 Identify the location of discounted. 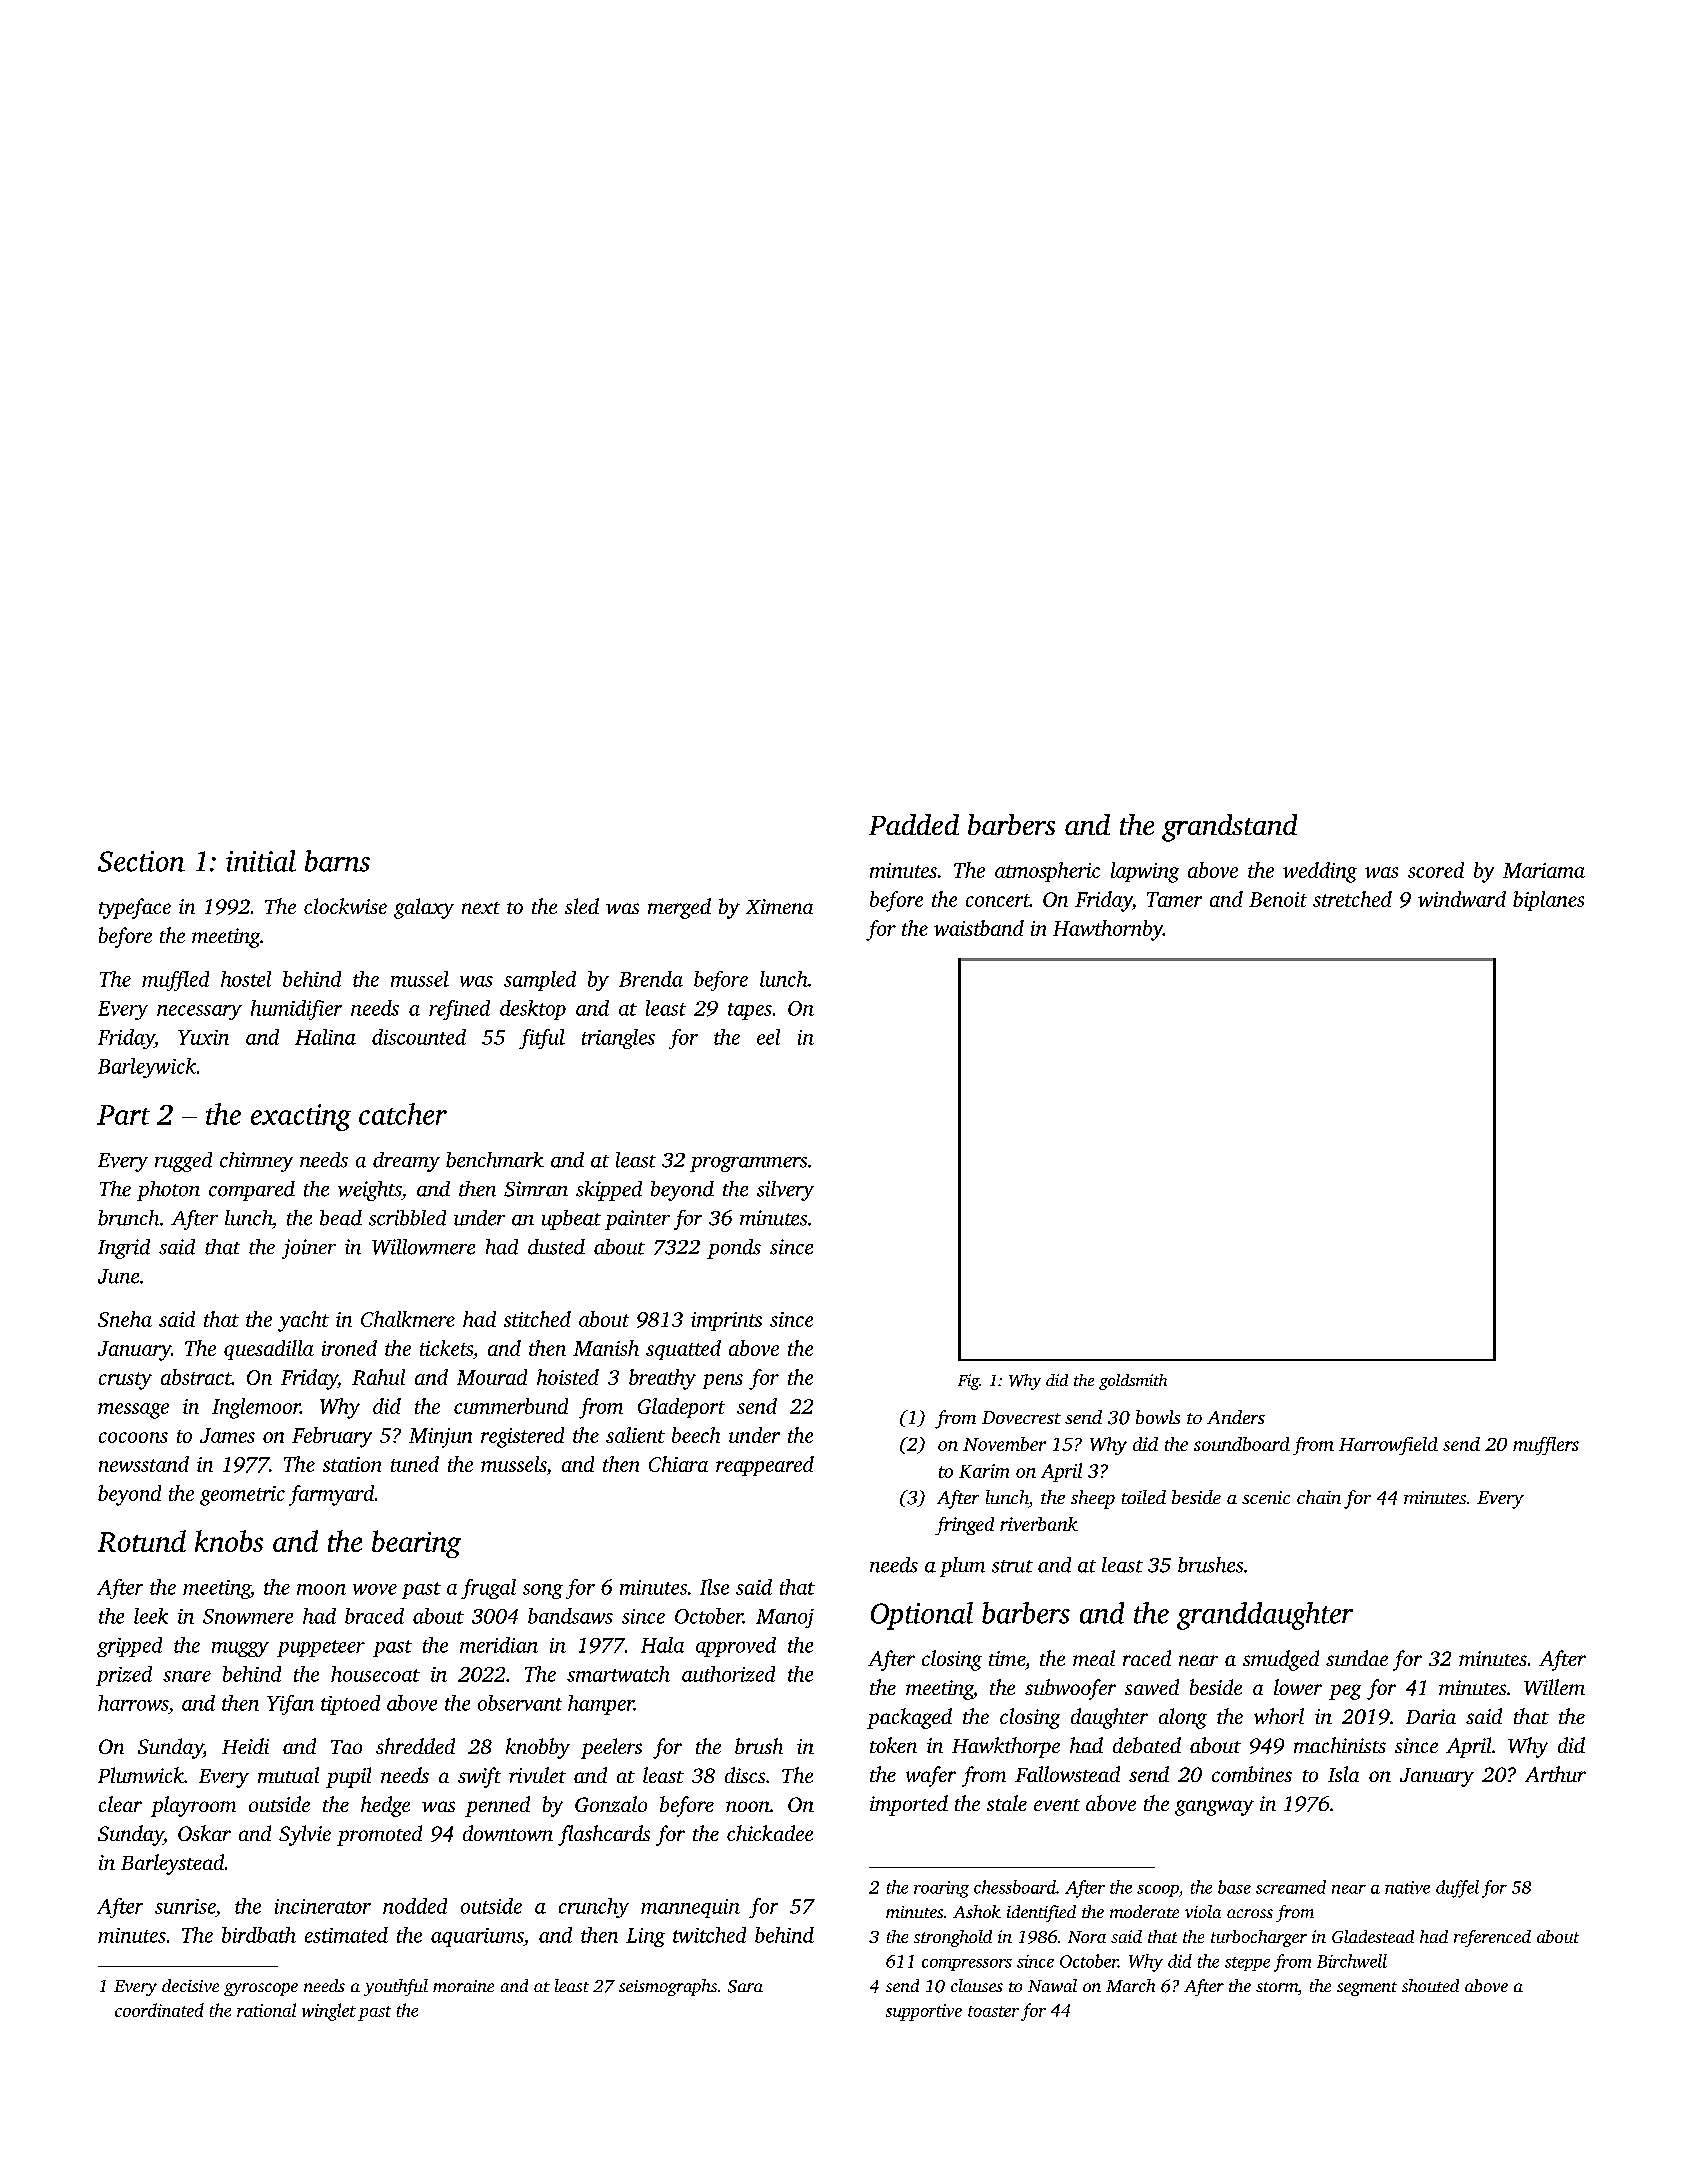
(419, 1037).
